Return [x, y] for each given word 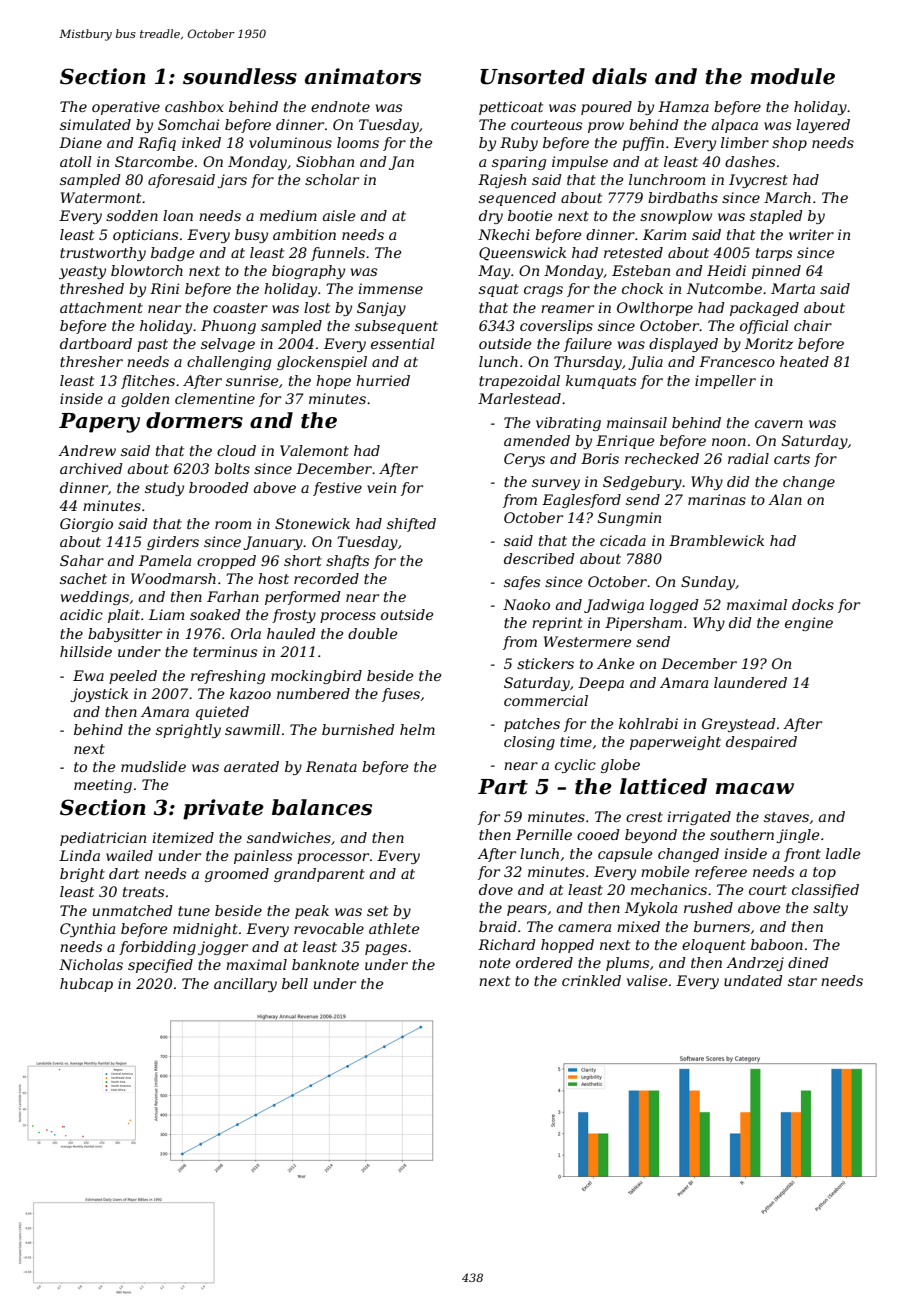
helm [417, 729]
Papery [99, 423]
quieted [222, 713]
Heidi [726, 270]
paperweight [675, 743]
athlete [394, 928]
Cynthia [87, 930]
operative [126, 108]
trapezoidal [519, 382]
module [793, 76]
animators [363, 76]
